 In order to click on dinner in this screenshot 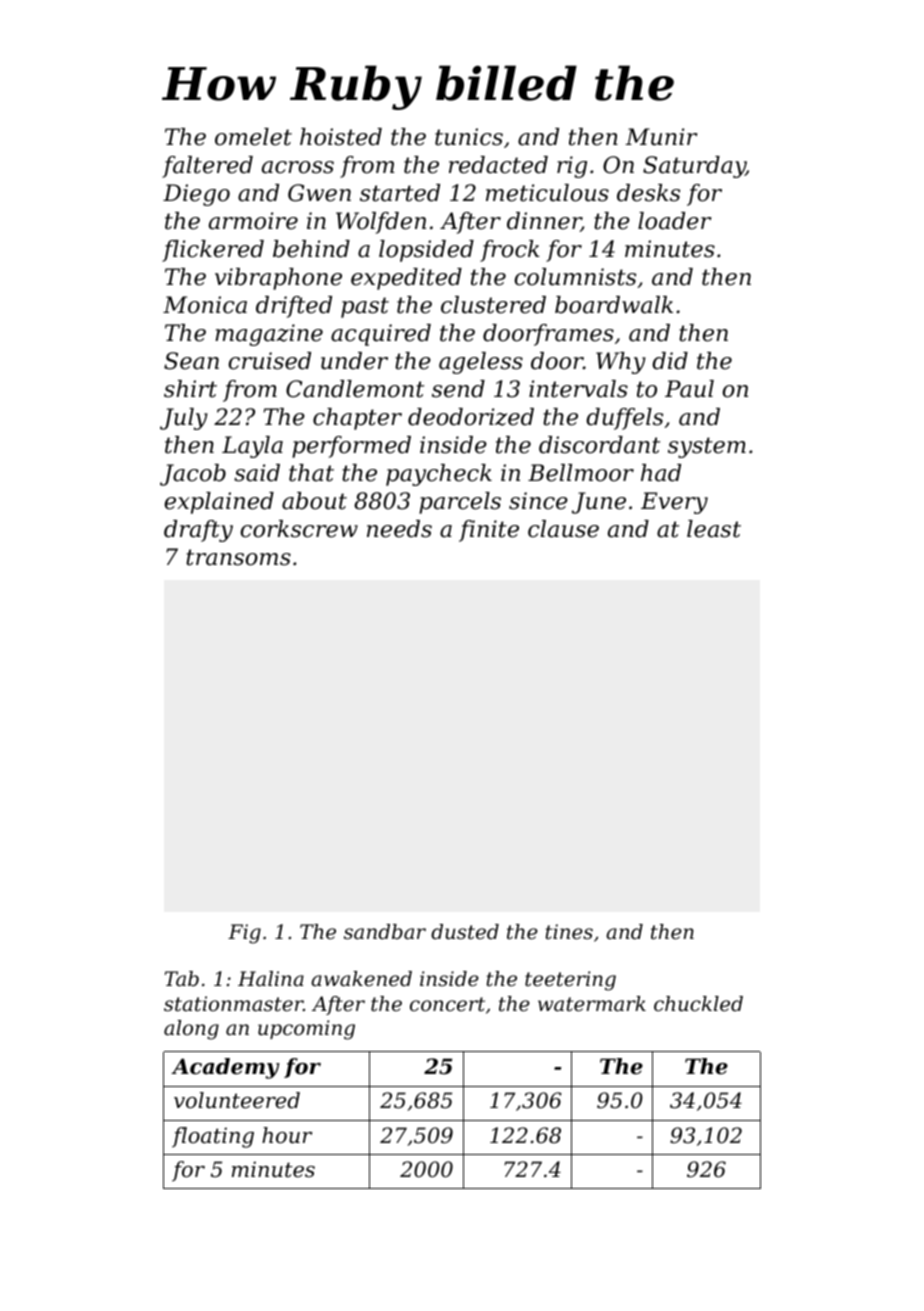, I will do `click(544, 222)`.
